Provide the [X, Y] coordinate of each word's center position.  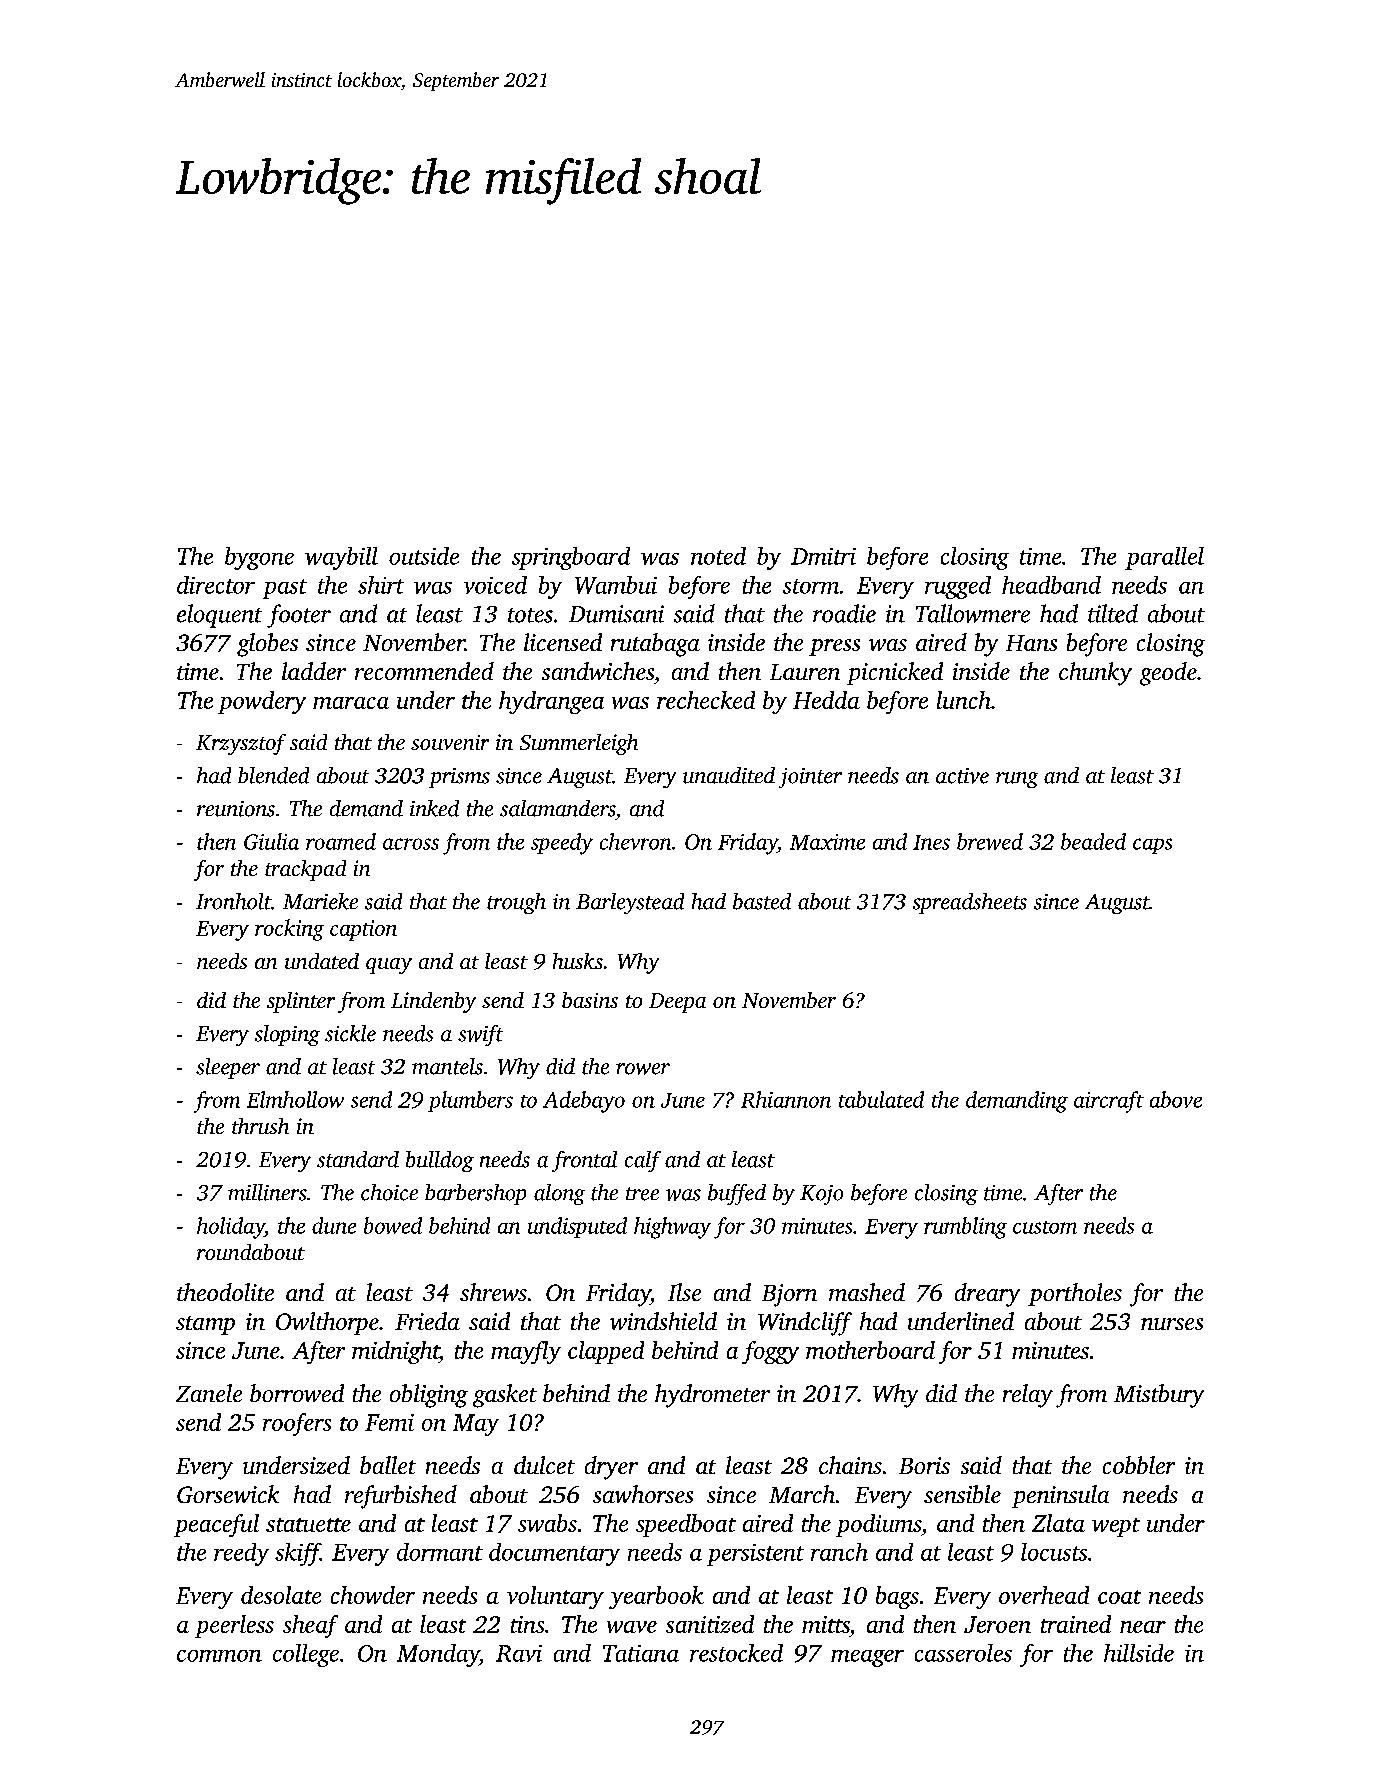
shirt [381, 585]
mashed [867, 1292]
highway [672, 1228]
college [306, 1655]
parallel [1164, 558]
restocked [736, 1653]
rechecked [706, 700]
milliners [267, 1192]
